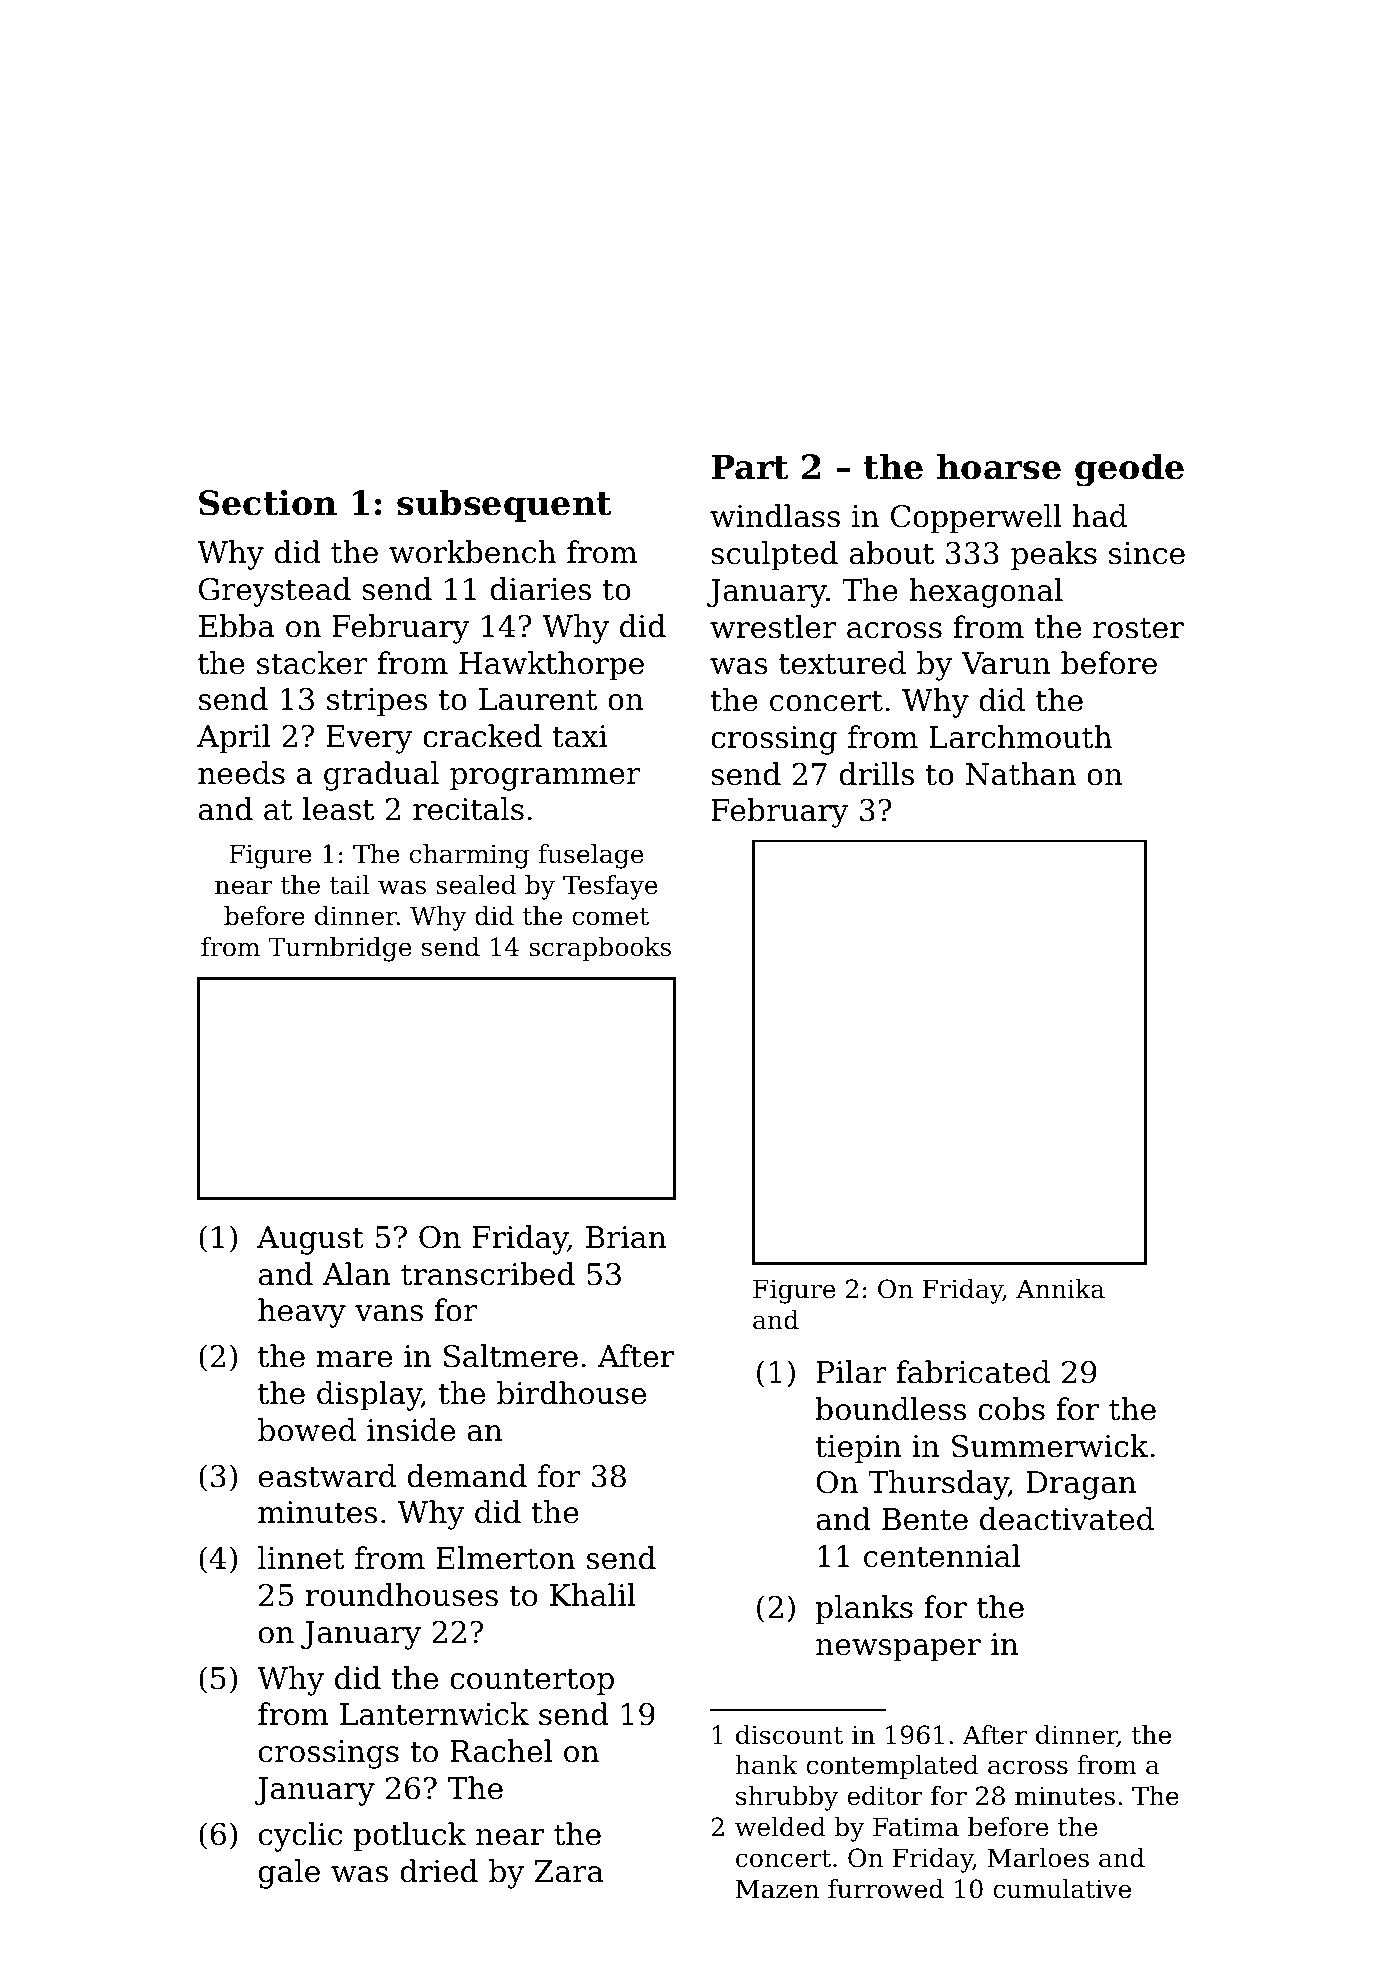 The image size is (1386, 1969). Describe the element at coordinates (504, 505) in the document. I see `subsequent` at that location.
